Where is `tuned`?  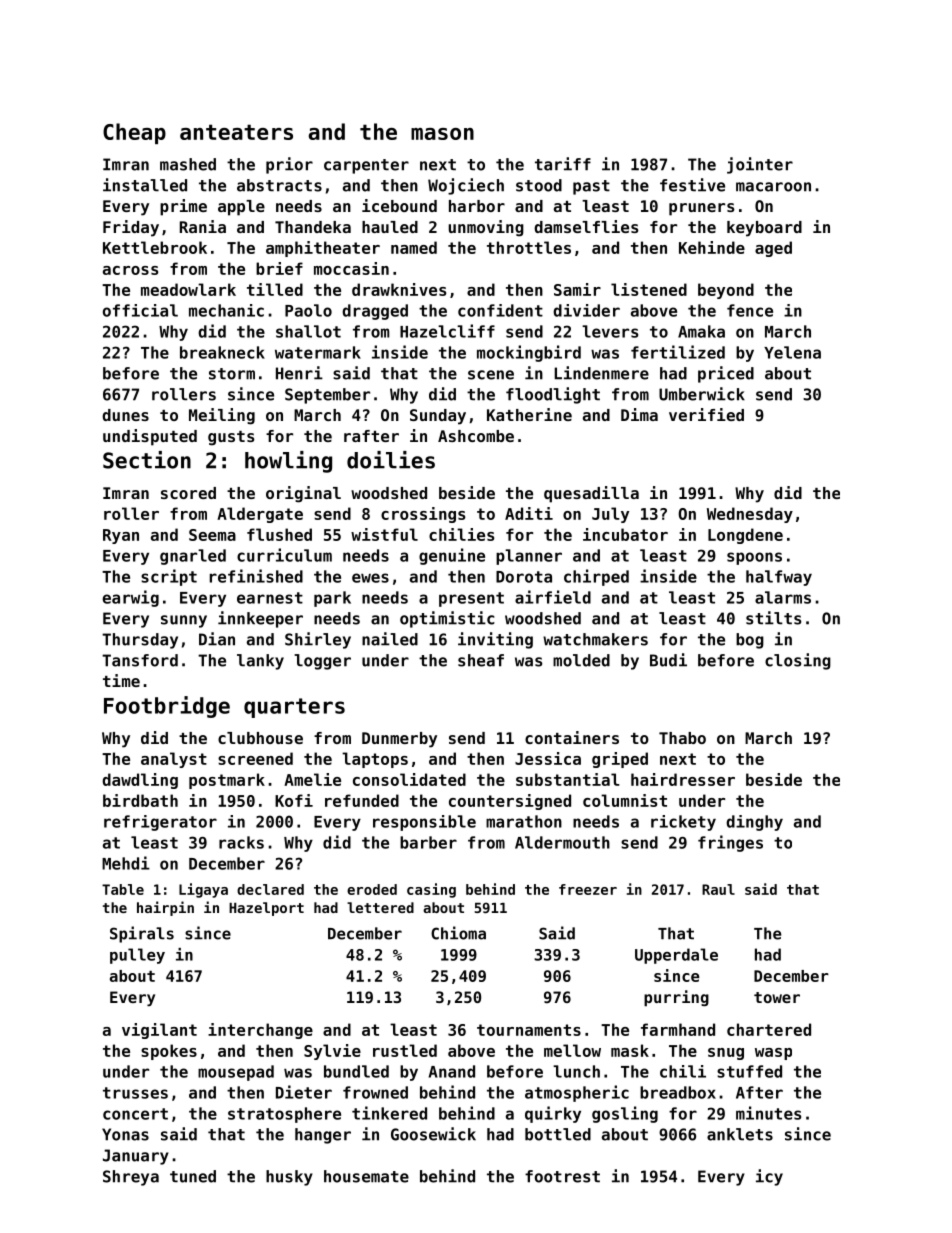
tuned is located at coordinates (193, 1176).
